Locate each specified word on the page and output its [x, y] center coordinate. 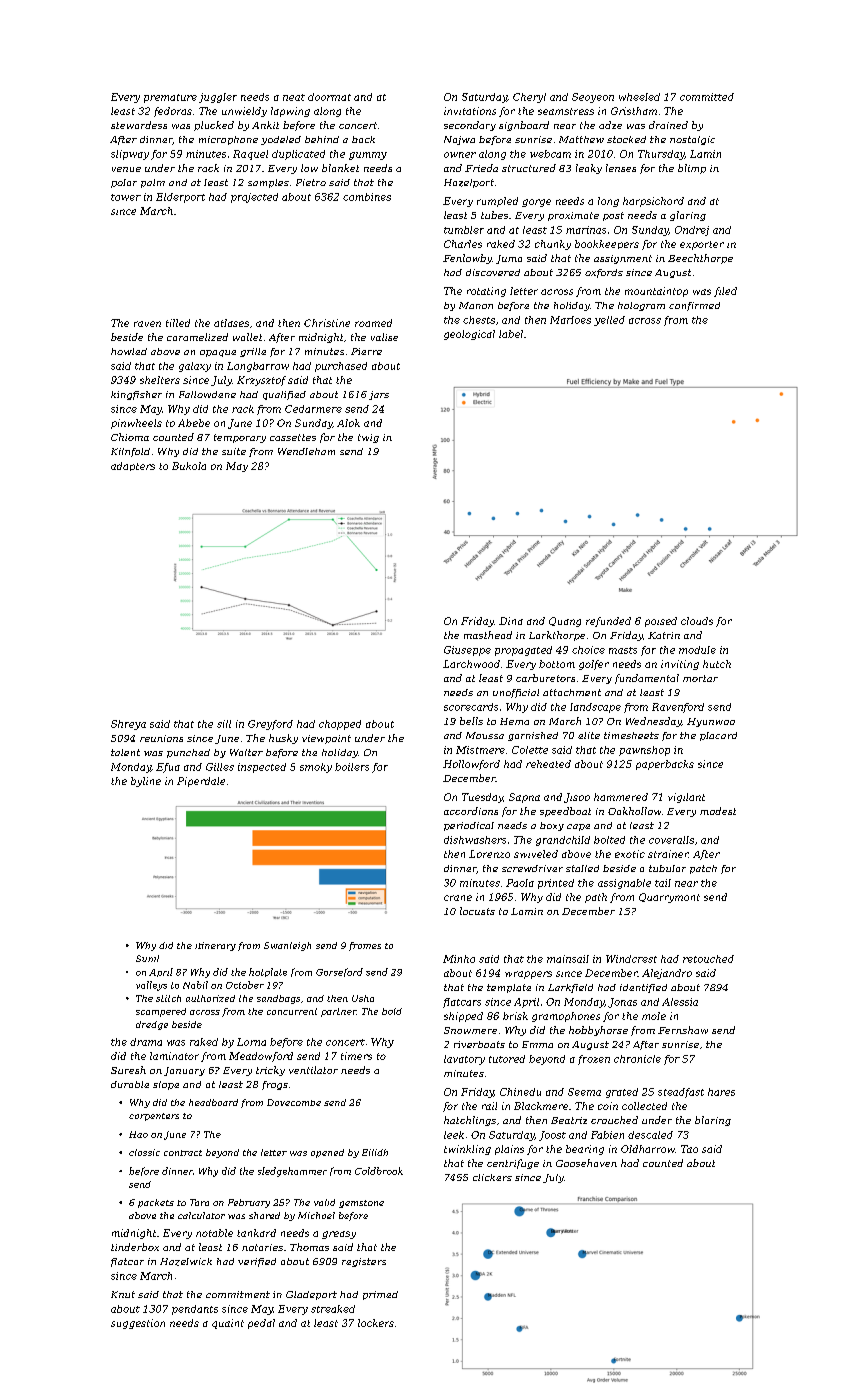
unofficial [516, 693]
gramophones [566, 1017]
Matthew [581, 139]
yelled [609, 321]
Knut [123, 1294]
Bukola [189, 466]
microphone [228, 140]
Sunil [147, 958]
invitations [470, 111]
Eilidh [375, 1152]
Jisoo [577, 798]
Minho [459, 959]
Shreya [128, 725]
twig [368, 438]
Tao [689, 1149]
